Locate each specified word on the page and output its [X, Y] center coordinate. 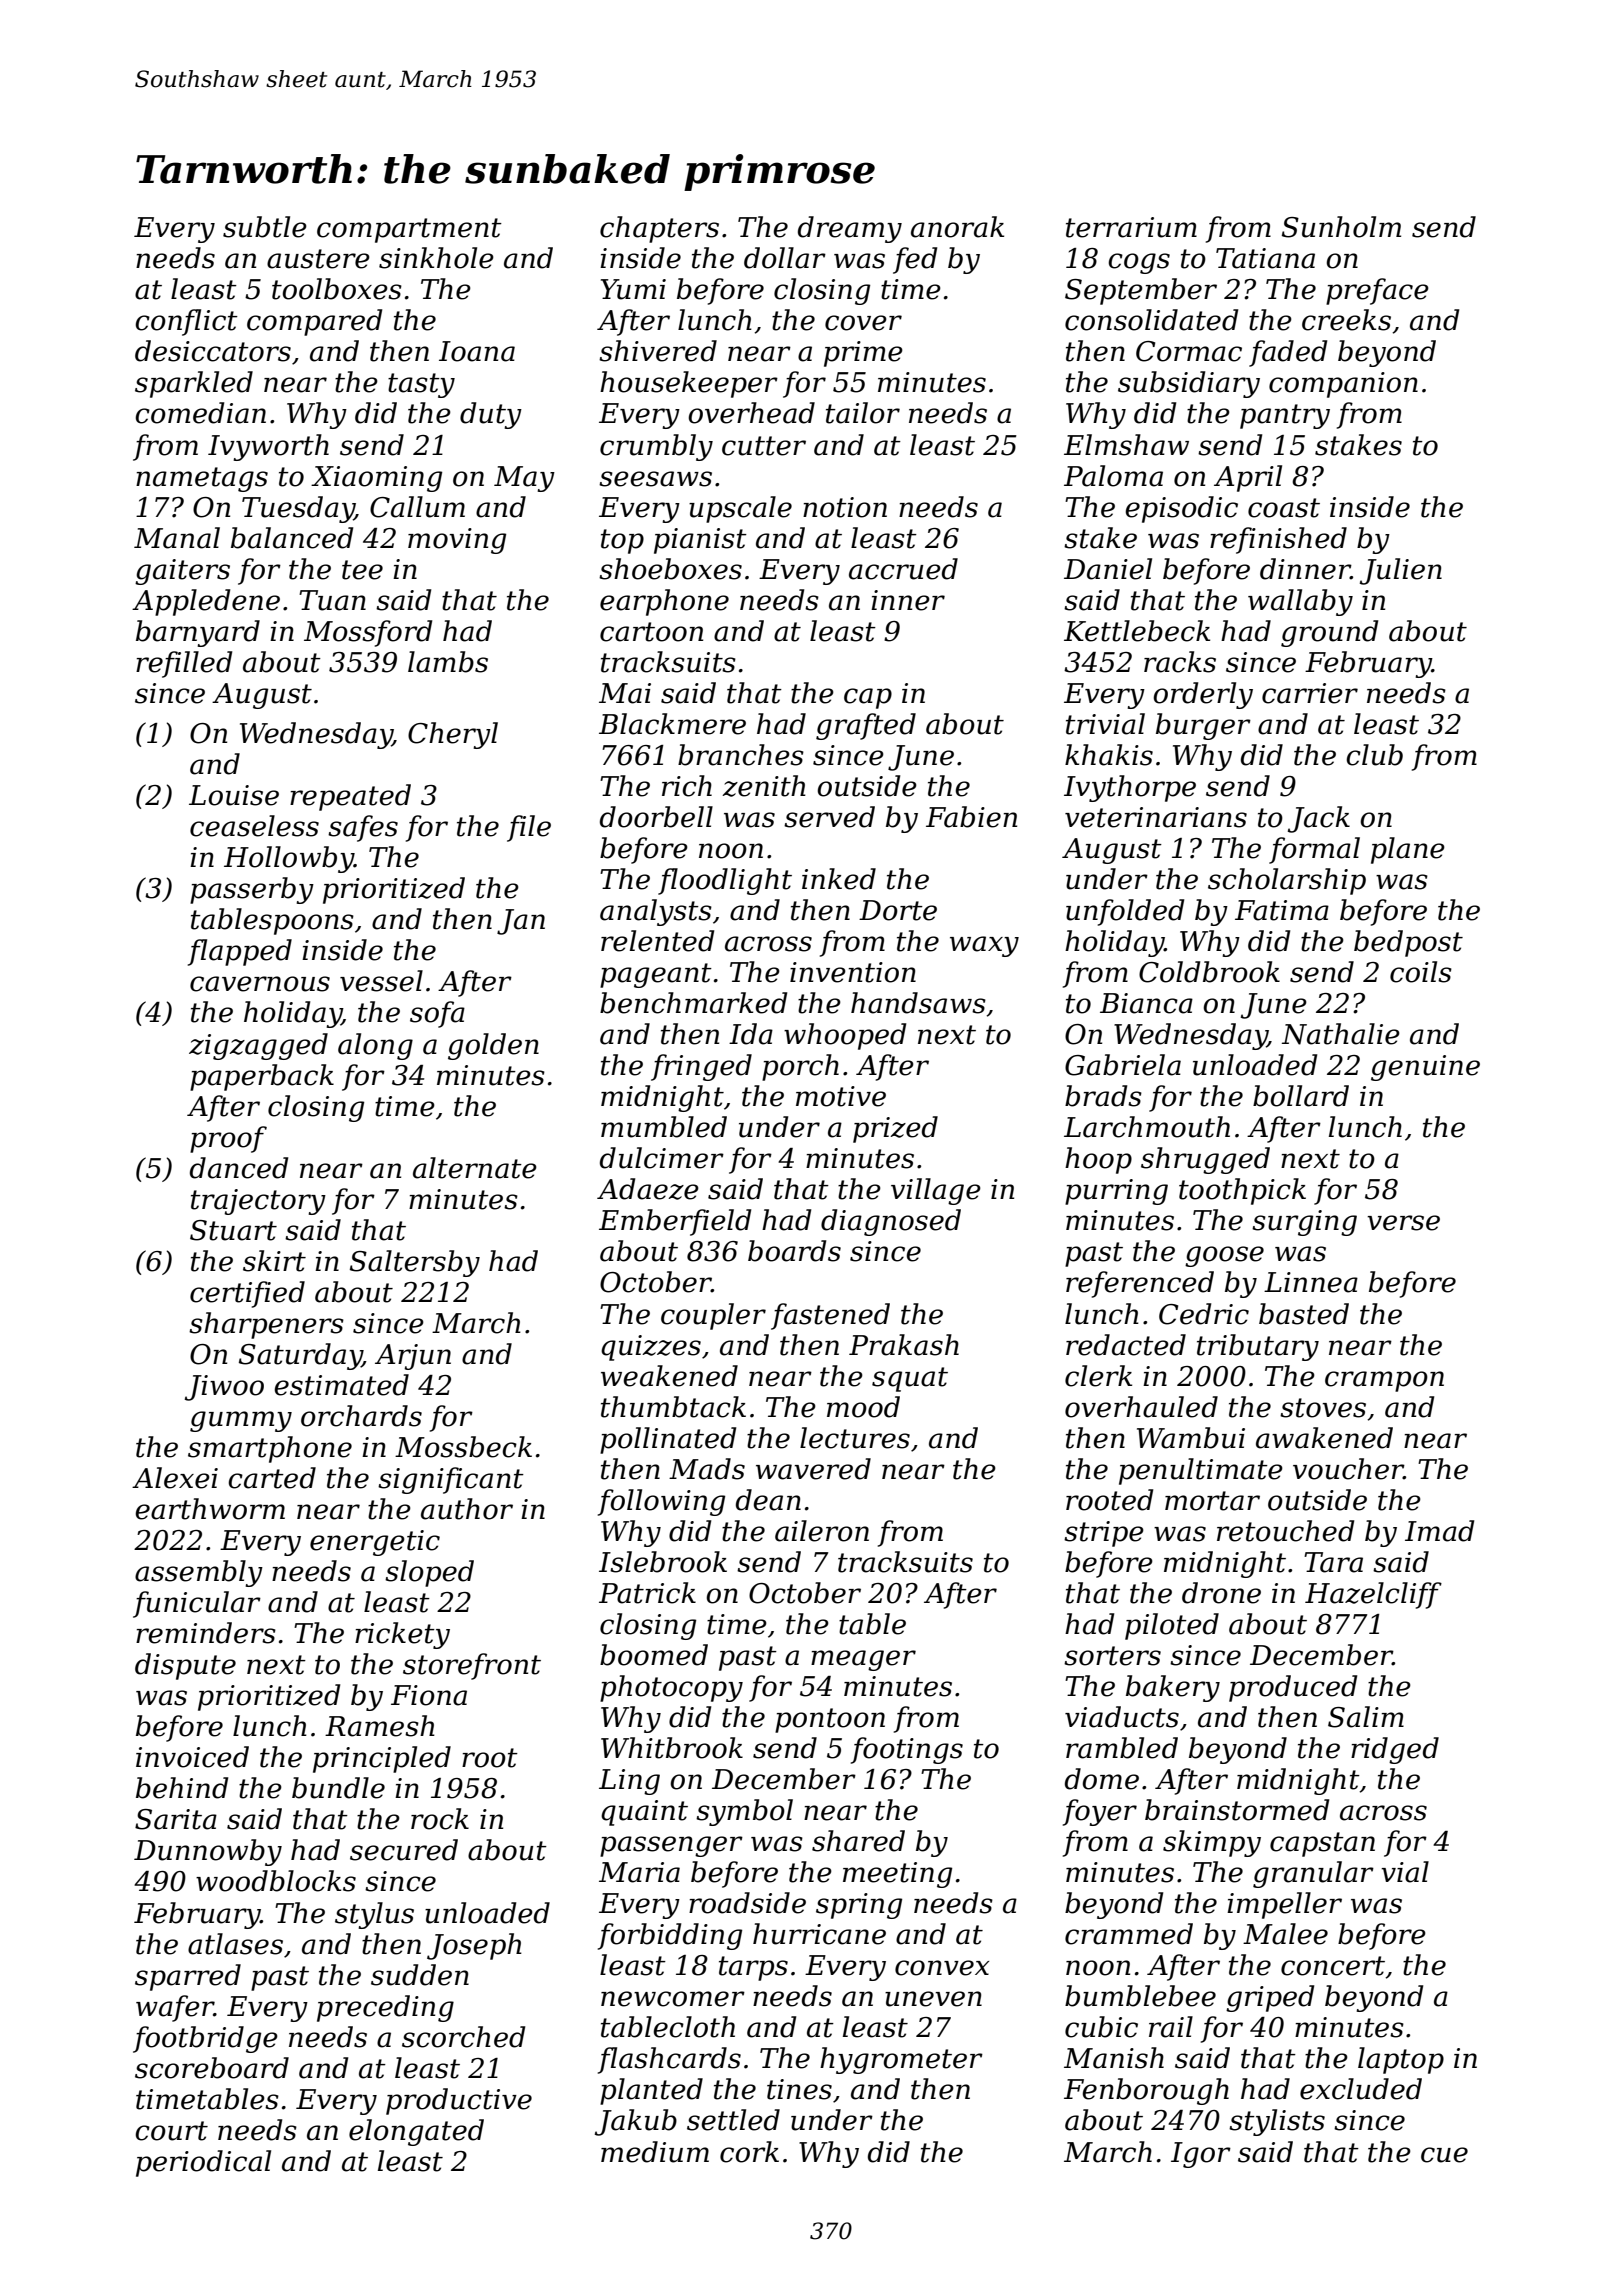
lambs [448, 662]
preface [1377, 291]
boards [794, 1251]
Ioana [477, 351]
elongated [416, 2132]
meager [863, 1660]
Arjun [413, 1357]
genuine [1425, 1068]
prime [863, 354]
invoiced [192, 1757]
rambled [1122, 1748]
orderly [1203, 695]
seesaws [655, 479]
